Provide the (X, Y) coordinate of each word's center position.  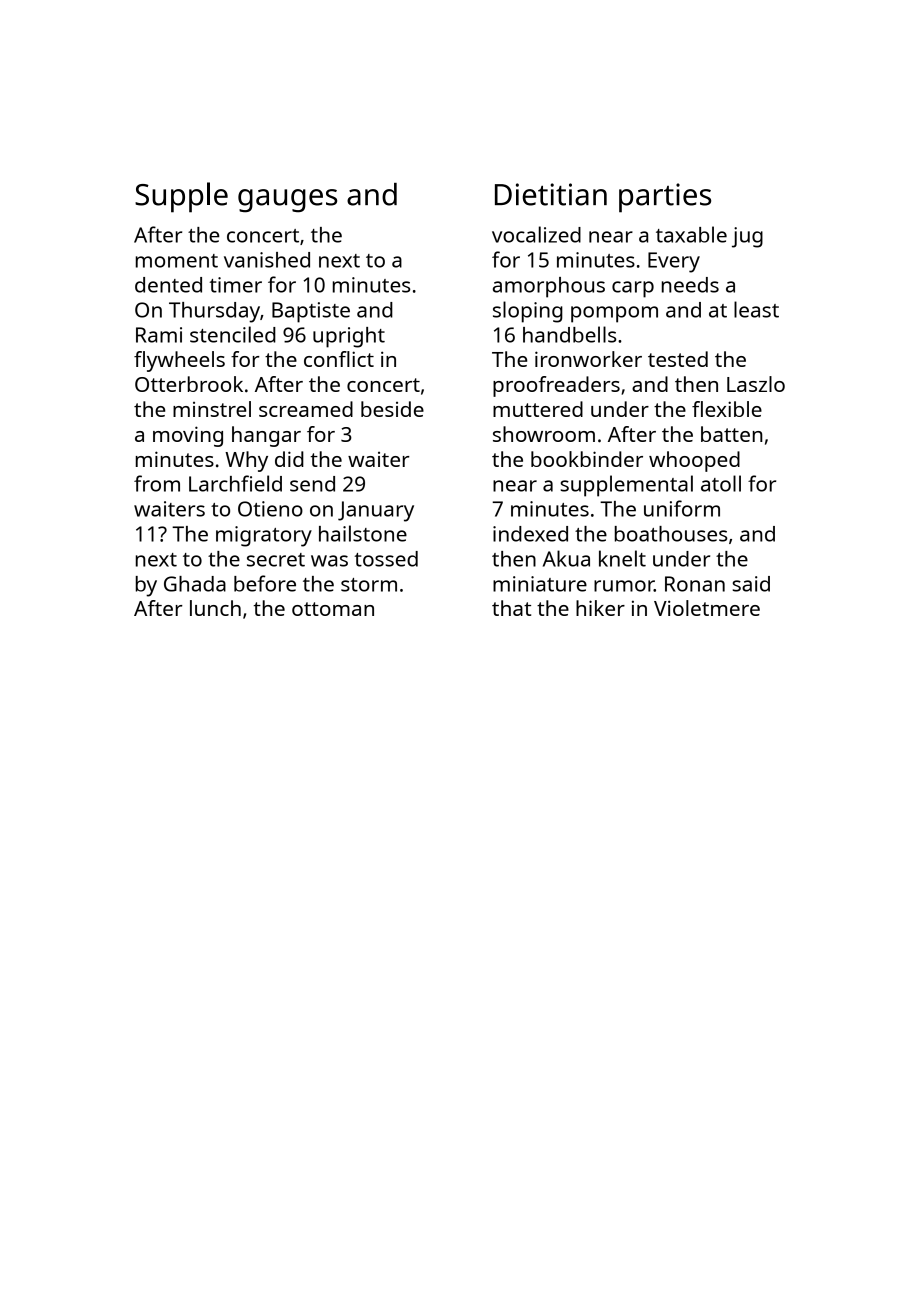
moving (188, 436)
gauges (287, 201)
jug (747, 237)
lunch (215, 608)
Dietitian (551, 194)
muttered (538, 409)
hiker (600, 608)
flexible (727, 409)
